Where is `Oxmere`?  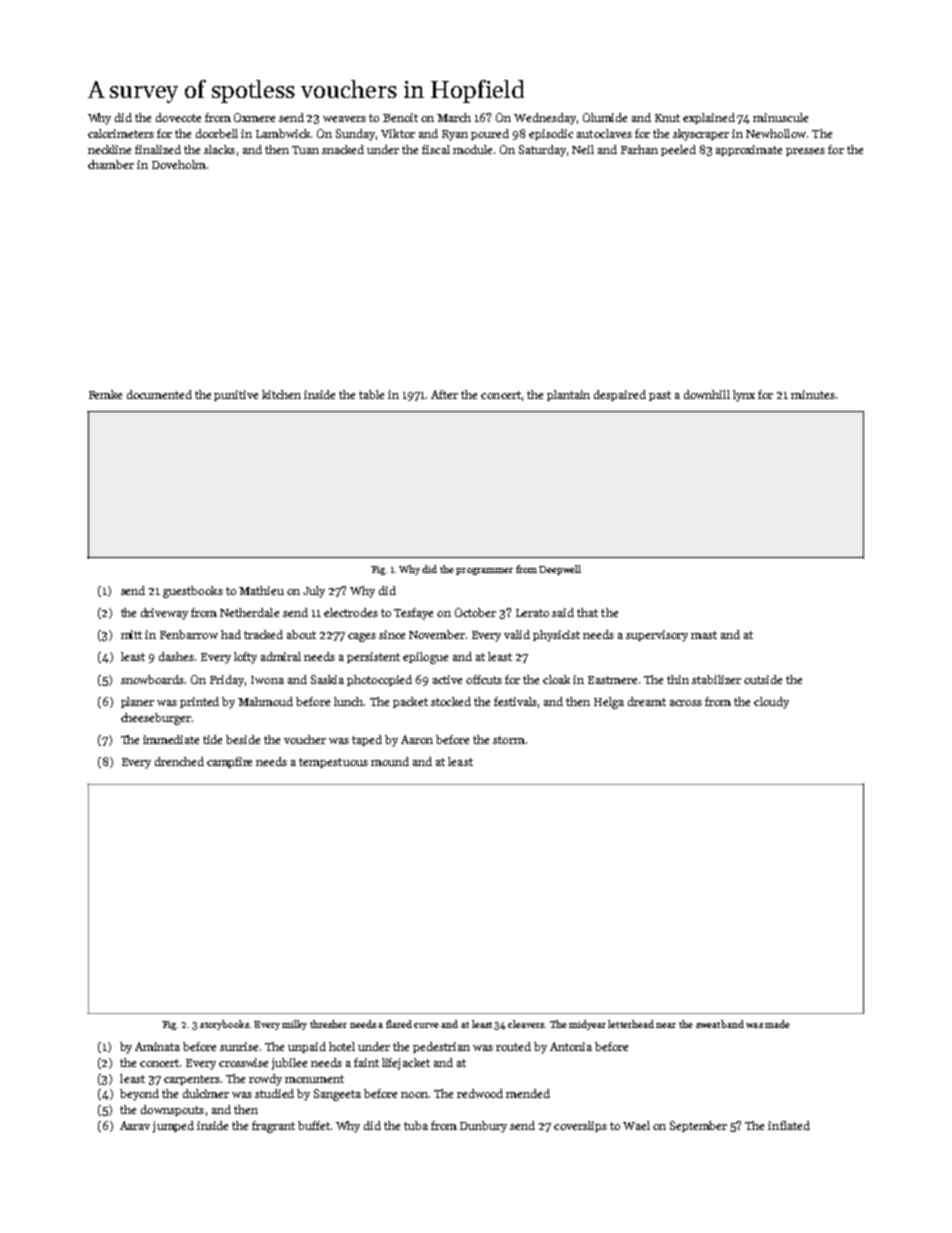 Oxmere is located at coordinates (254, 117).
